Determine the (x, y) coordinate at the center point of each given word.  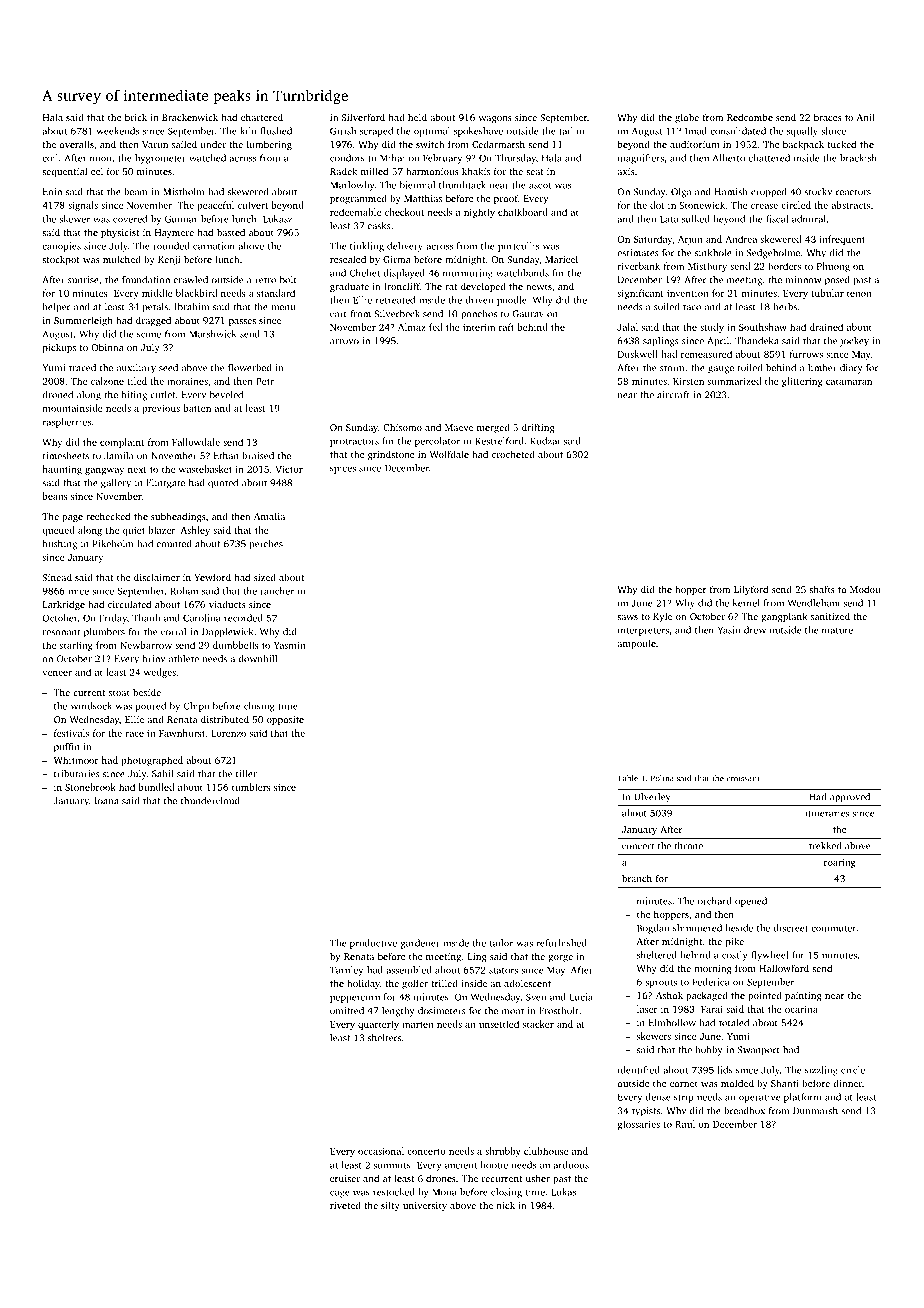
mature (837, 630)
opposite (285, 720)
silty (390, 1206)
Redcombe (750, 117)
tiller (246, 774)
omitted (347, 1011)
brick (136, 117)
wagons (495, 120)
